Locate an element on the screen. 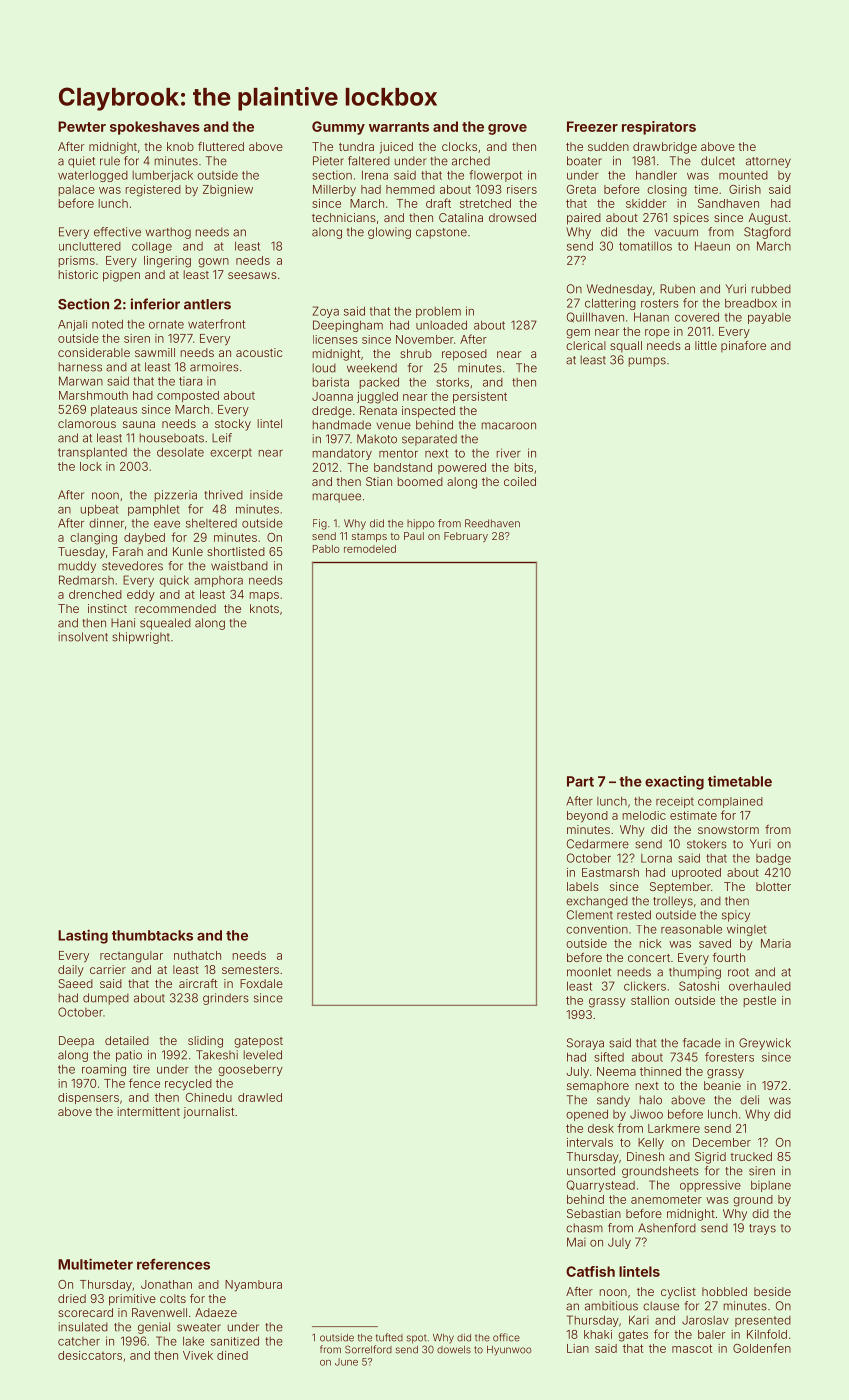 This screenshot has width=849, height=1400. Goldenfen is located at coordinates (762, 1348).
